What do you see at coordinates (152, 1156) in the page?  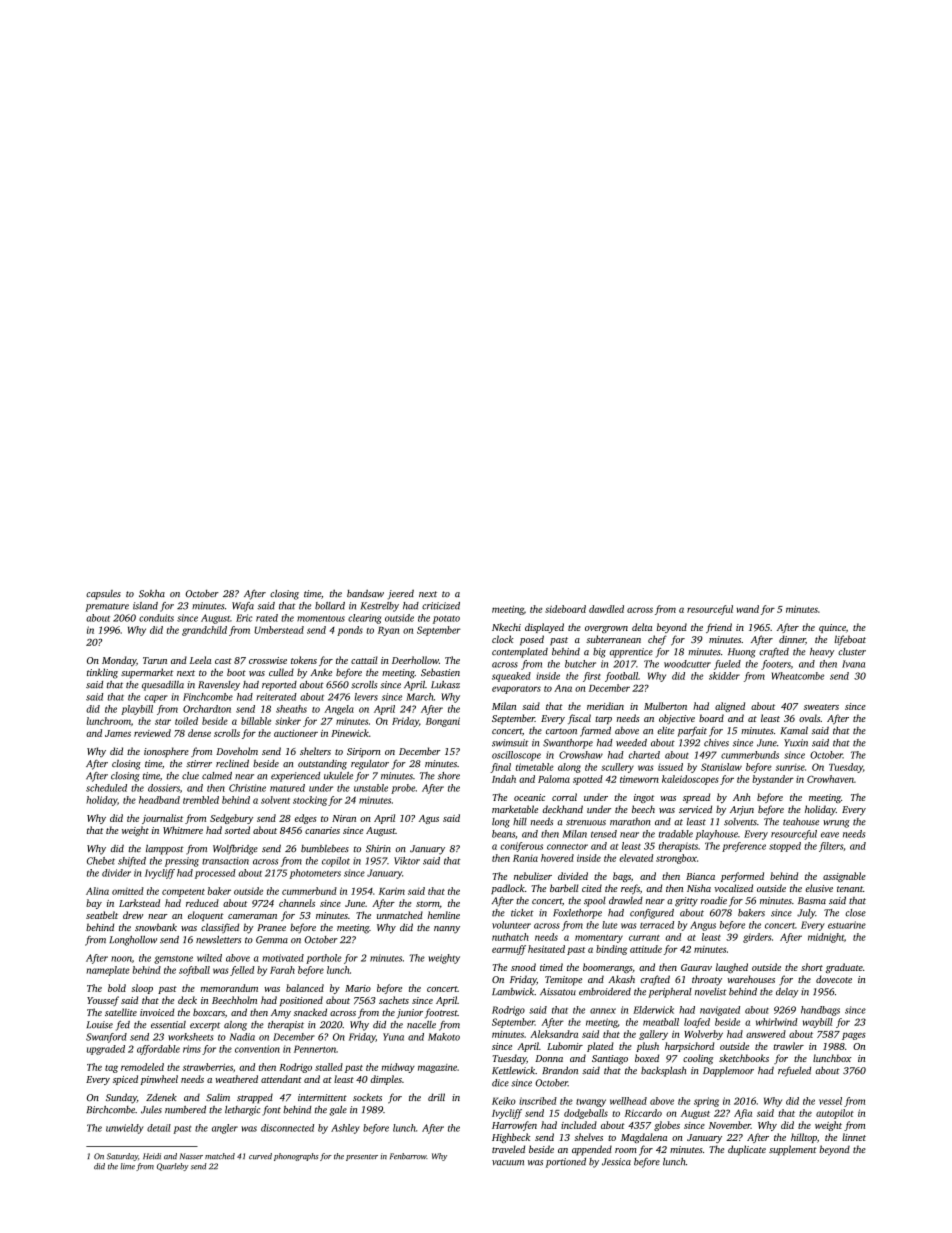 I see `Heidi` at bounding box center [152, 1156].
